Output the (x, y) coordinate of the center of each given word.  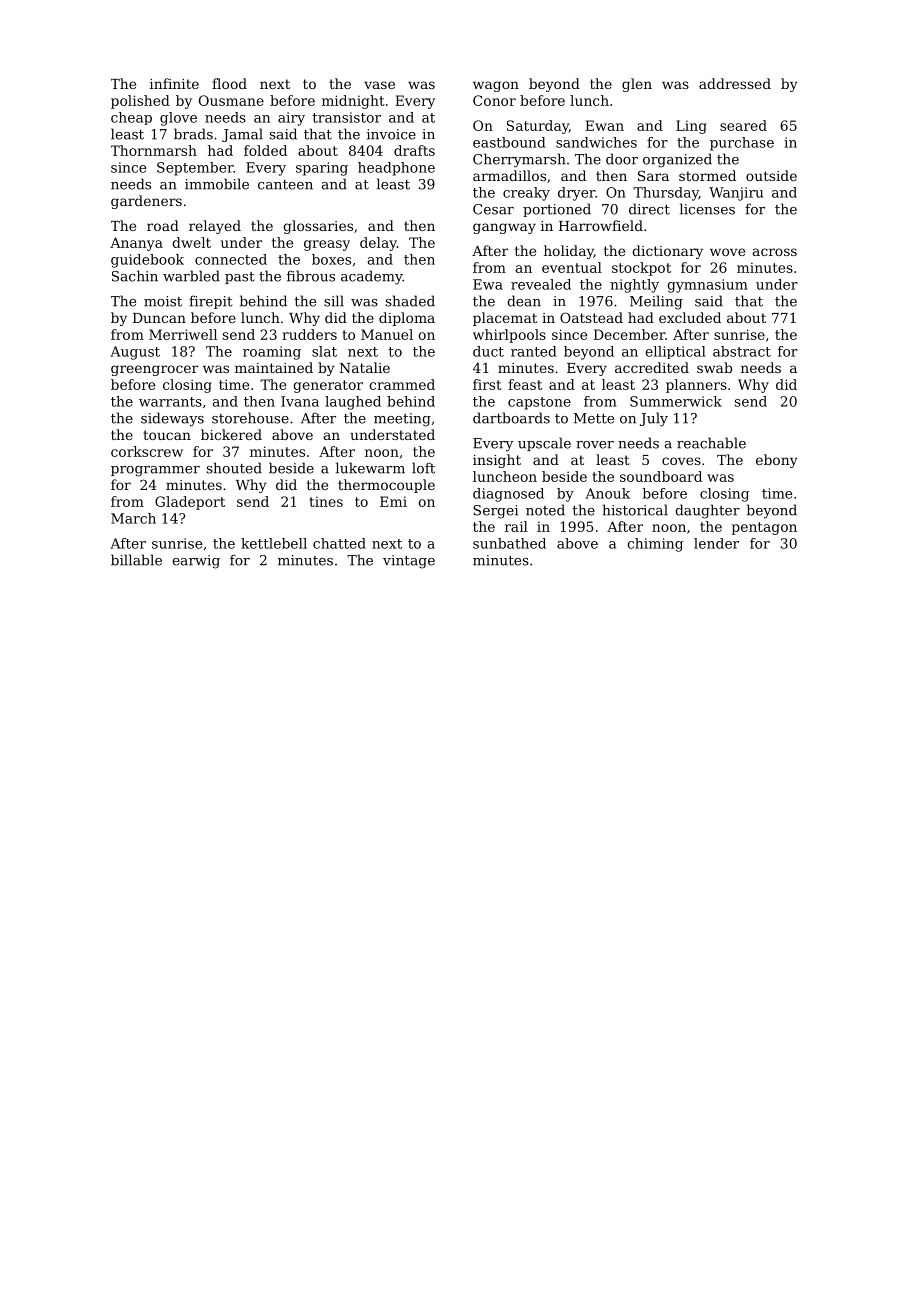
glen (637, 85)
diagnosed (508, 495)
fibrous (311, 276)
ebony (777, 461)
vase (379, 85)
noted (545, 510)
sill (334, 301)
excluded (690, 317)
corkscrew (147, 451)
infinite (174, 83)
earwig (196, 562)
